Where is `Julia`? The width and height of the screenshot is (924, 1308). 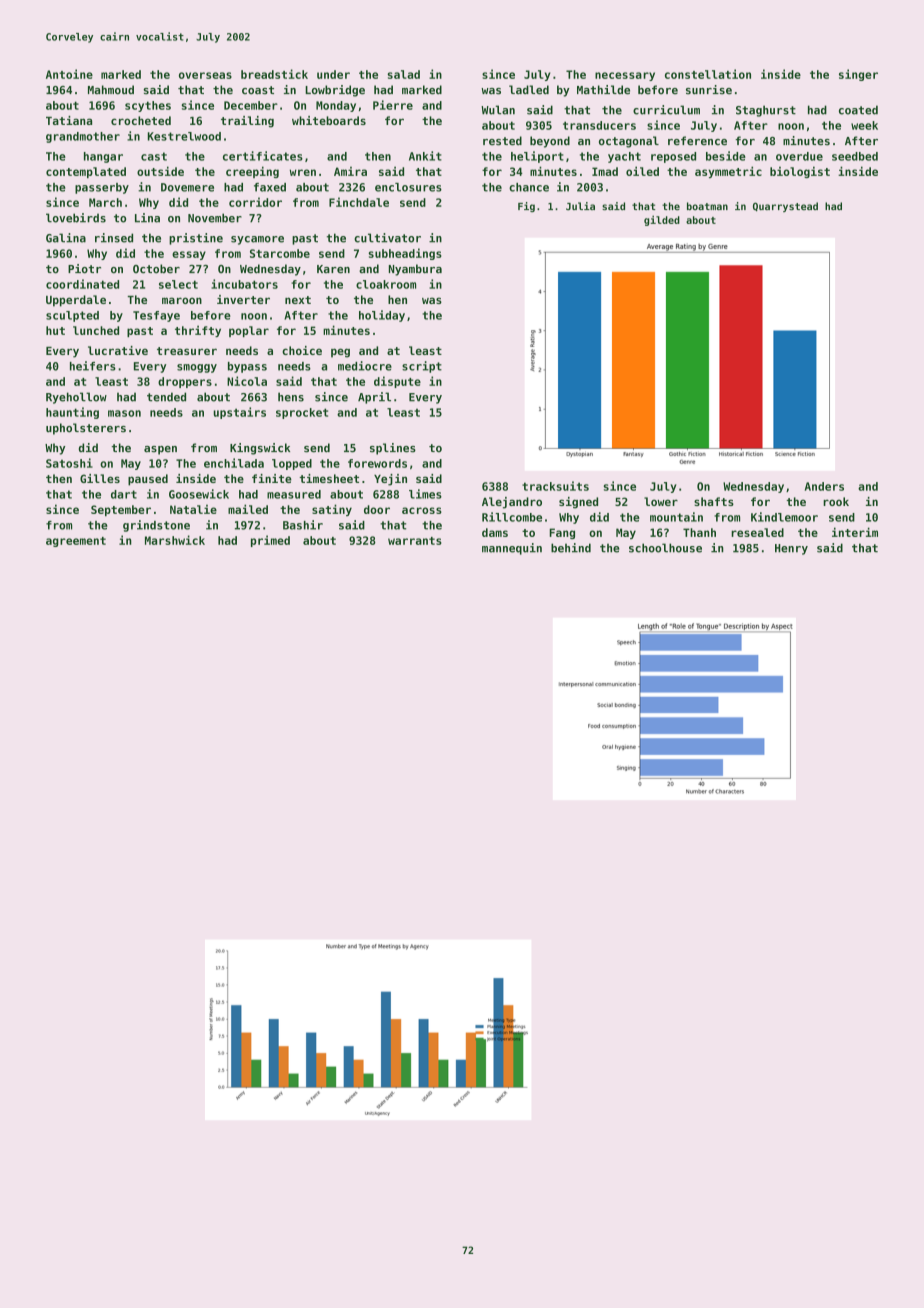 Julia is located at coordinates (580, 206).
